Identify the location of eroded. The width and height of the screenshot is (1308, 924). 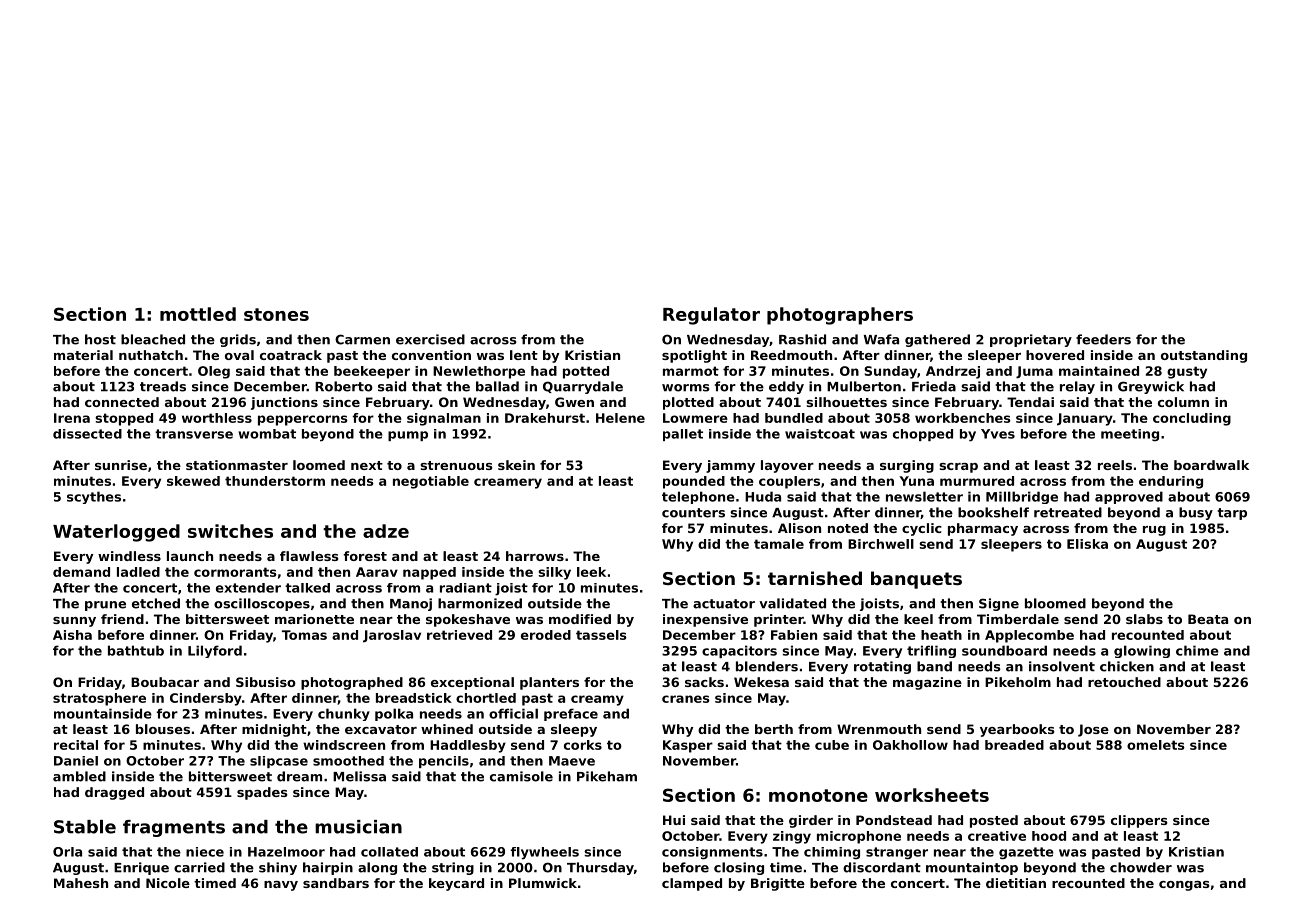
(546, 635).
